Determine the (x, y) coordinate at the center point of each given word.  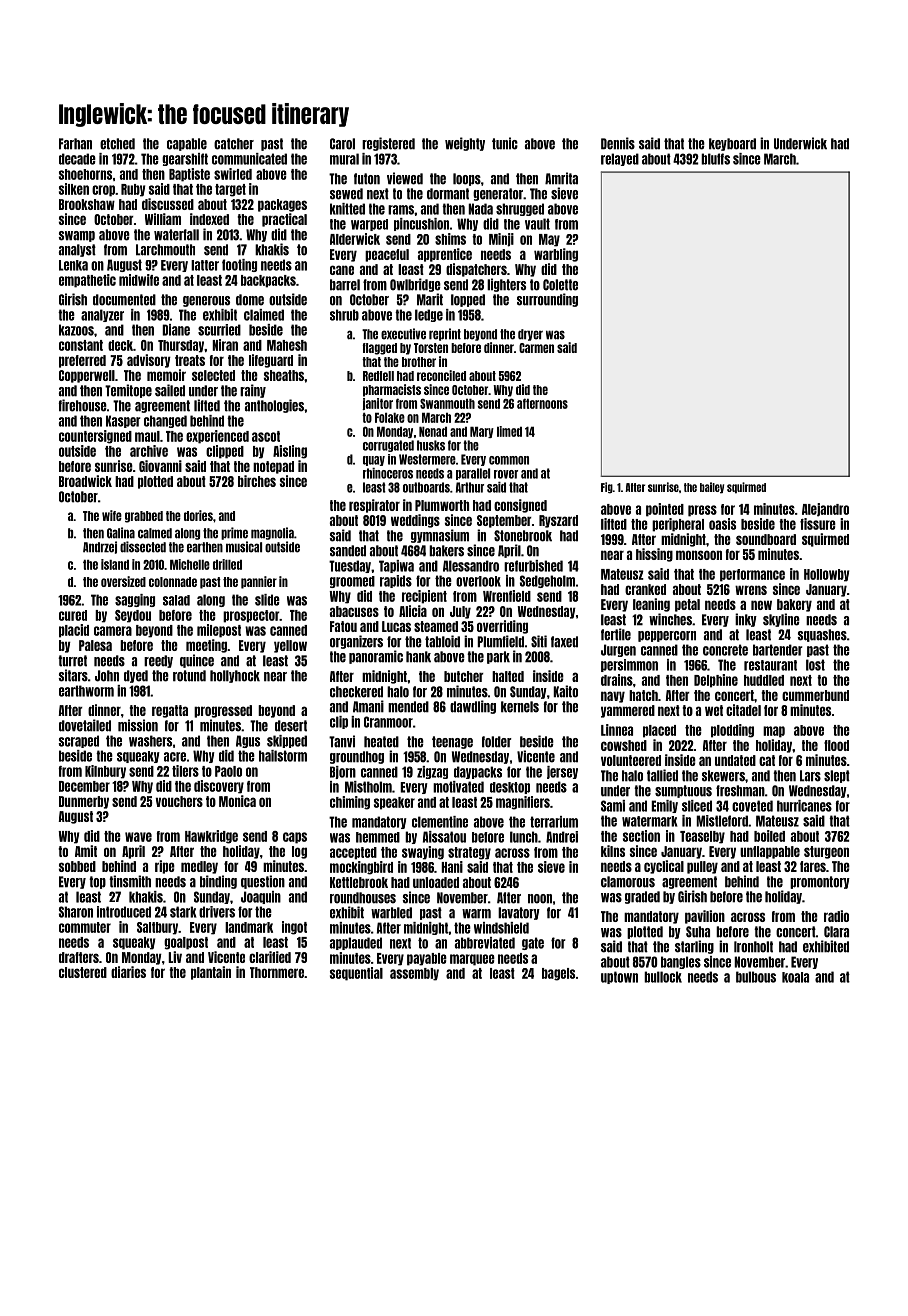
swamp (76, 236)
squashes (822, 635)
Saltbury (157, 928)
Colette (560, 285)
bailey (712, 488)
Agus (248, 741)
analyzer (102, 315)
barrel (345, 285)
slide (267, 600)
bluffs (715, 159)
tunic (505, 143)
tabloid (442, 641)
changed (165, 421)
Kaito (565, 691)
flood (836, 745)
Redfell (378, 376)
